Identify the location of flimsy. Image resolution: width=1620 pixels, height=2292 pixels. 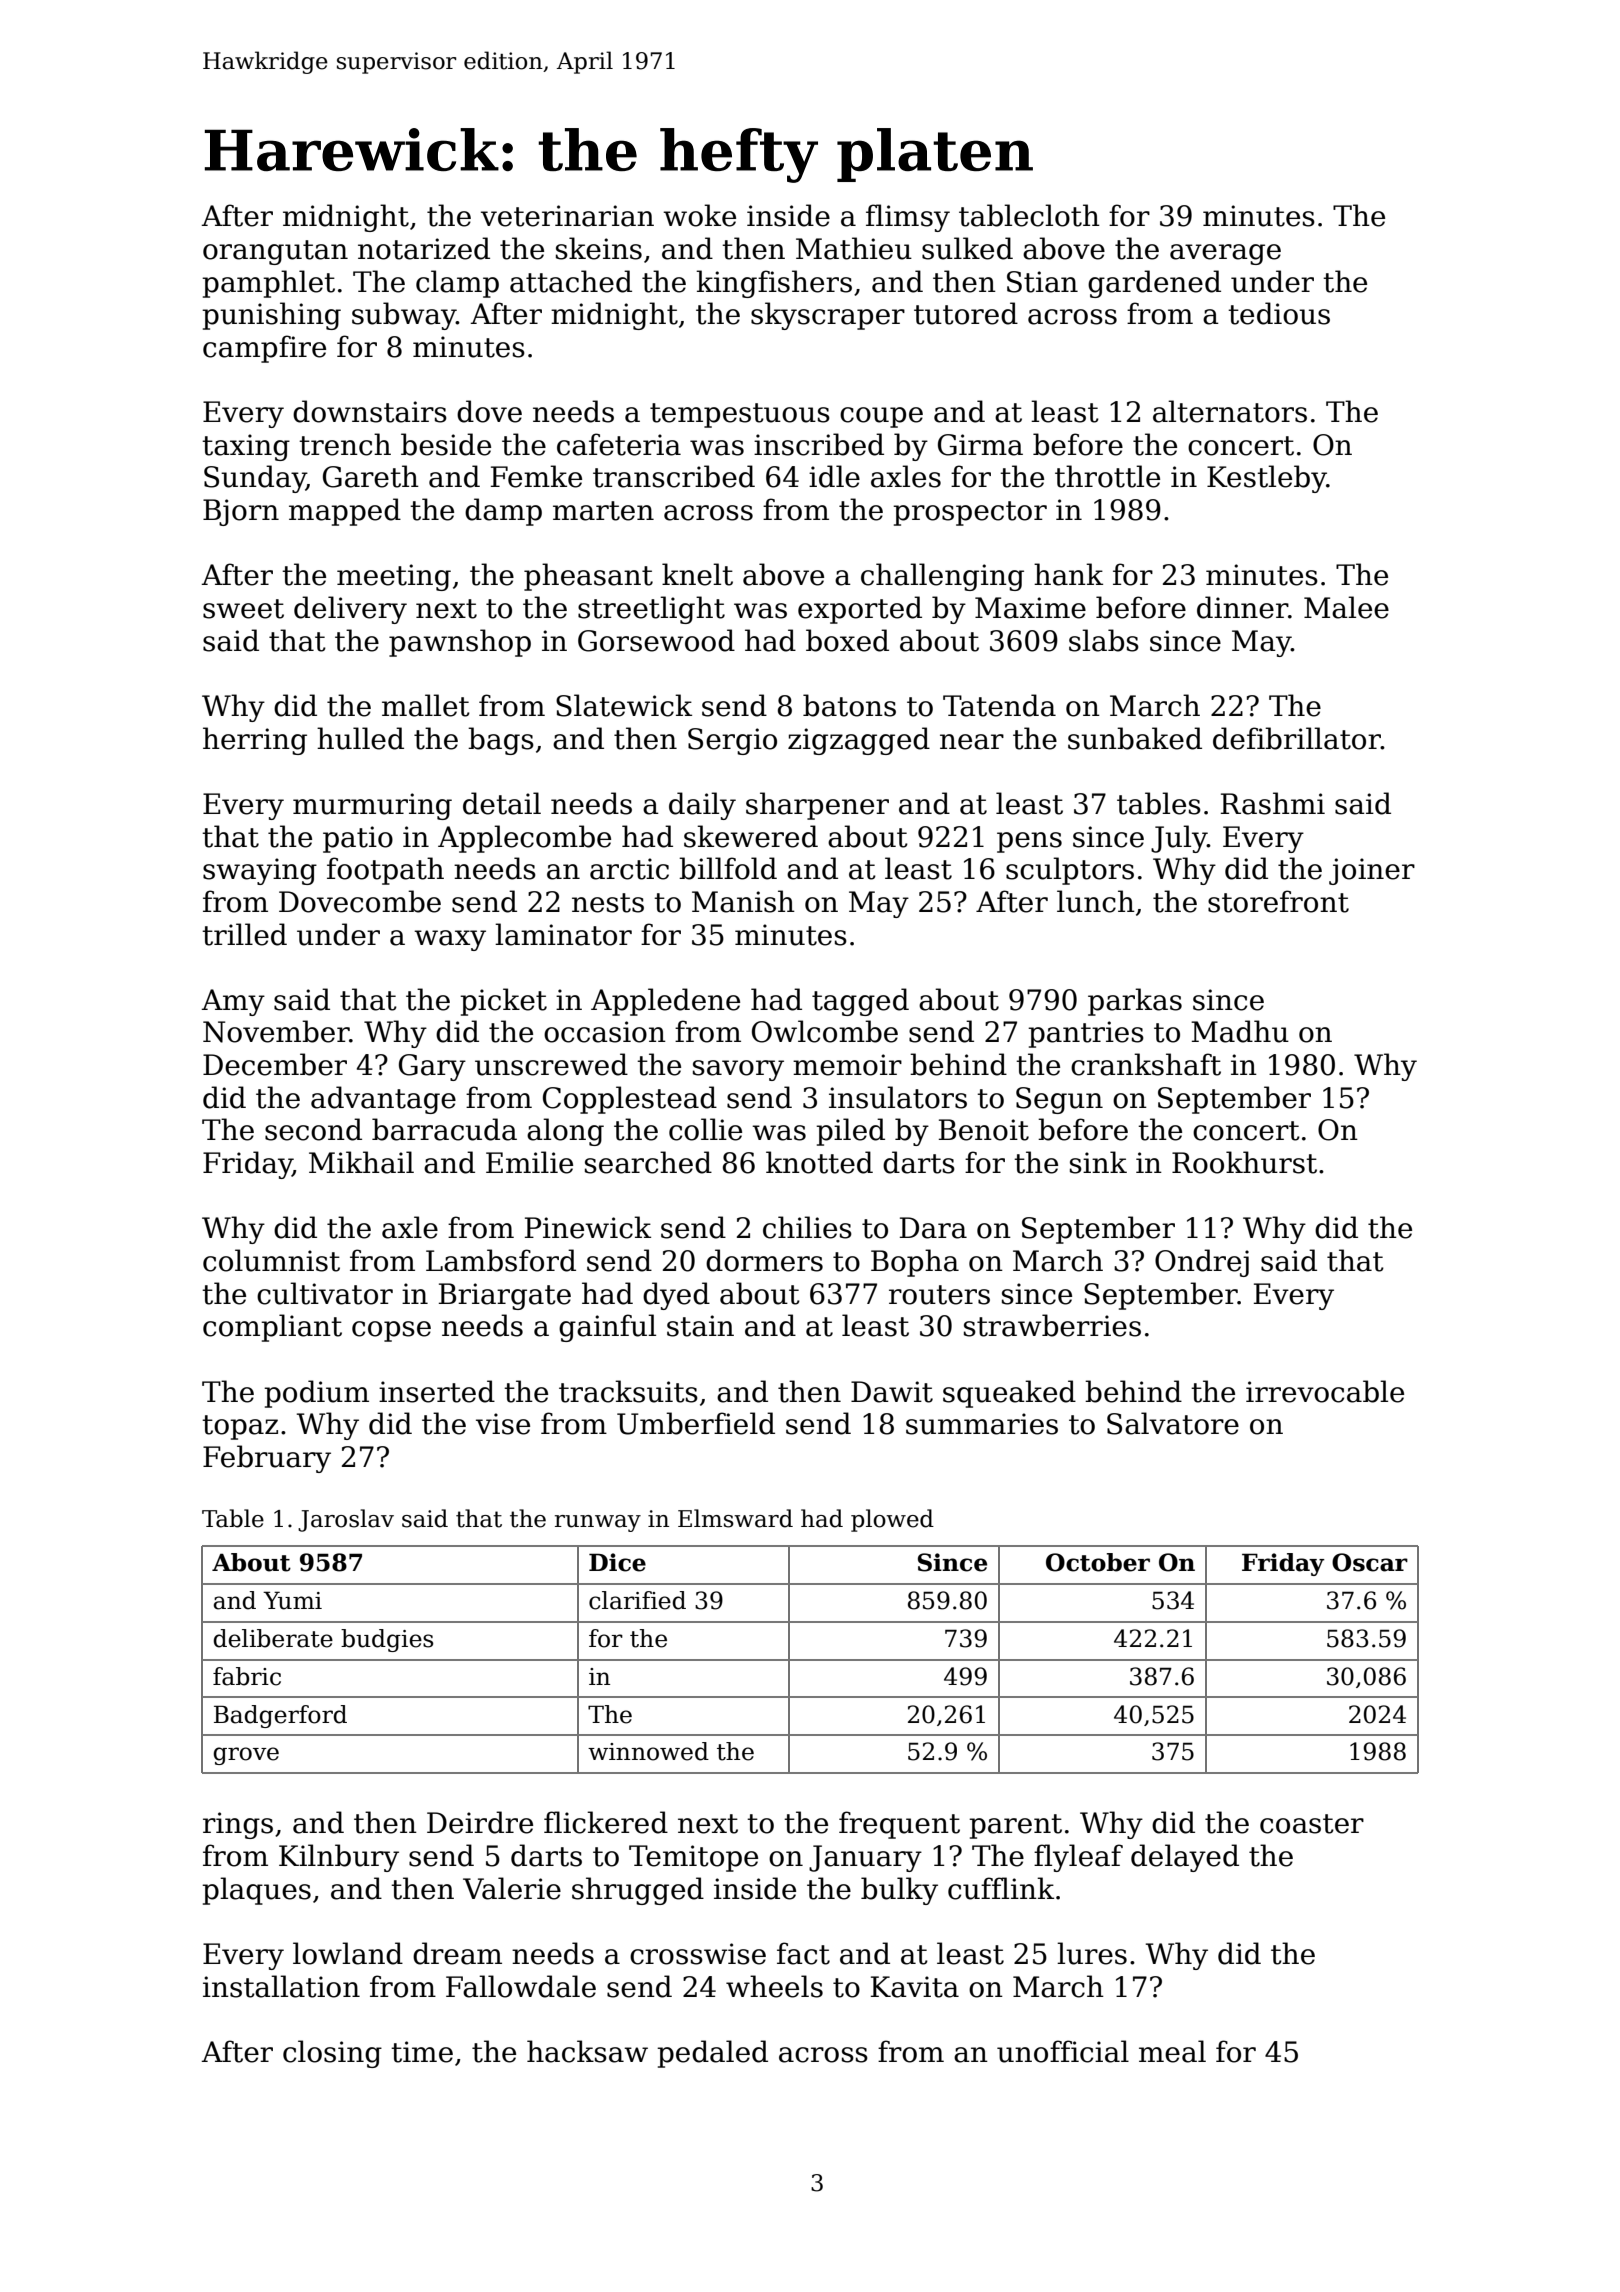
(908, 218).
